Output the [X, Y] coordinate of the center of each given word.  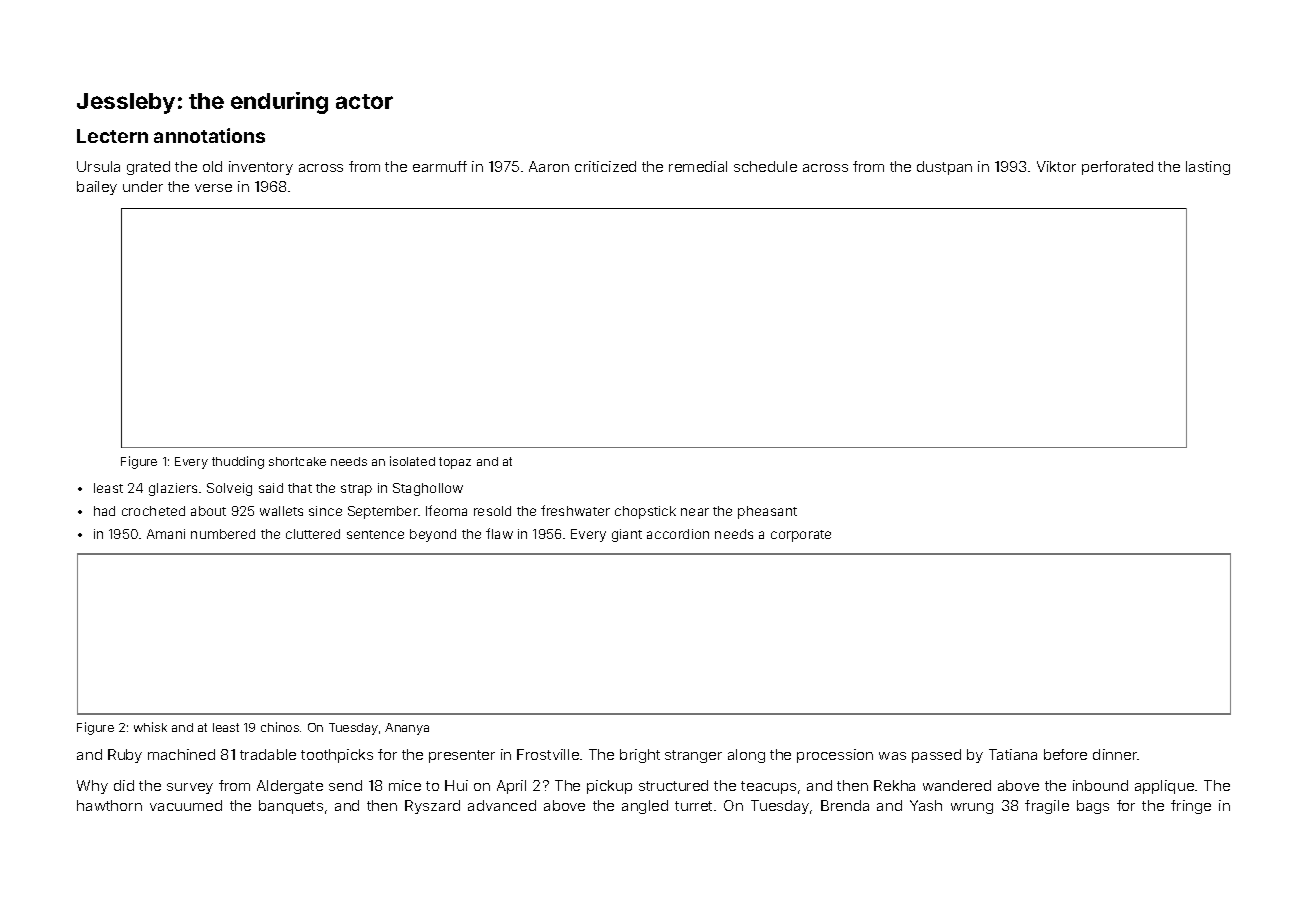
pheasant [767, 512]
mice [405, 785]
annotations [209, 135]
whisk [150, 727]
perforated [1117, 168]
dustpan [944, 168]
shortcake [297, 461]
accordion [678, 534]
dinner [1115, 754]
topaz [455, 463]
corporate [801, 536]
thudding [238, 462]
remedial [698, 166]
